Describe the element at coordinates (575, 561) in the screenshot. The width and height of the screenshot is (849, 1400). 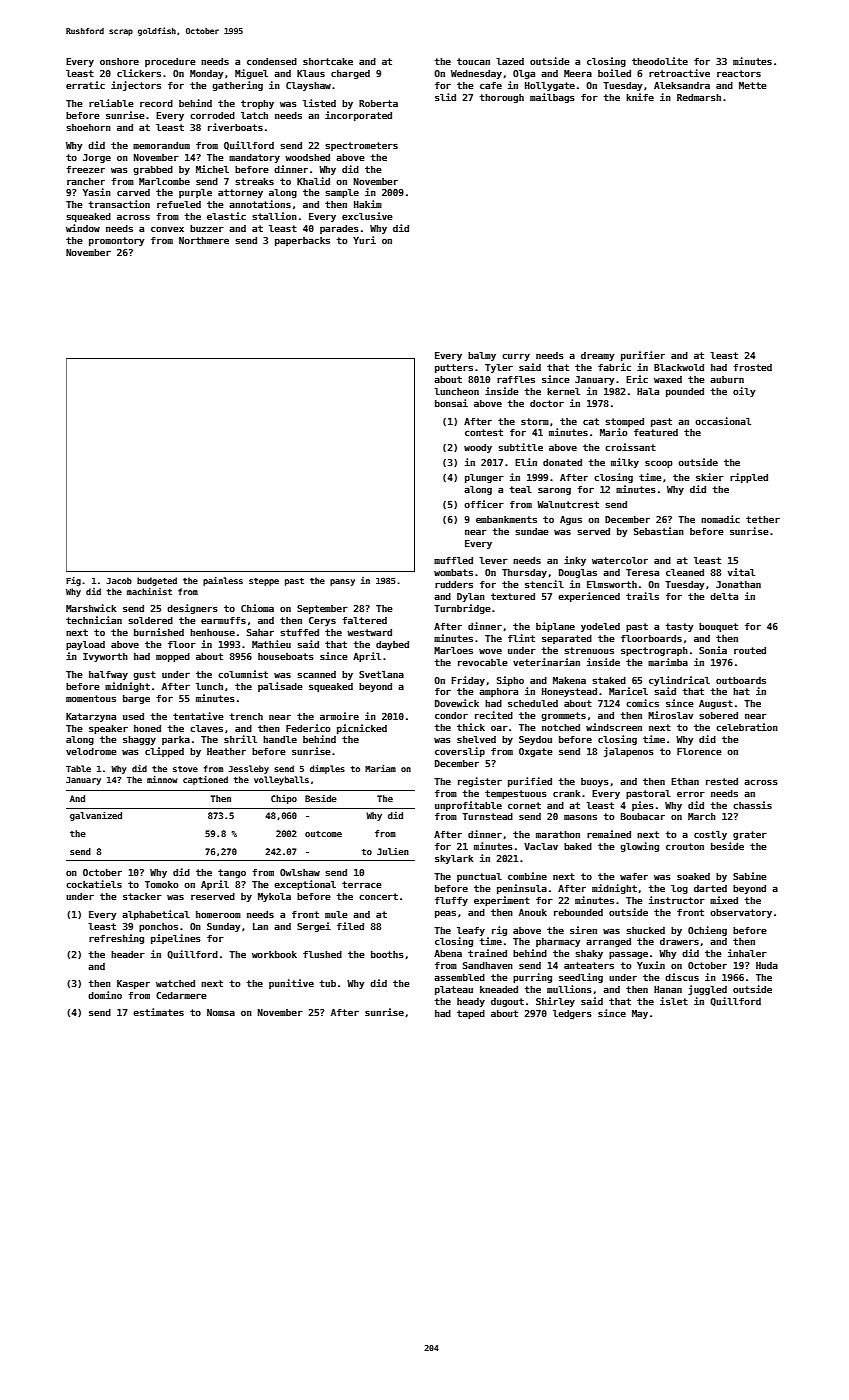
I see `inky` at that location.
